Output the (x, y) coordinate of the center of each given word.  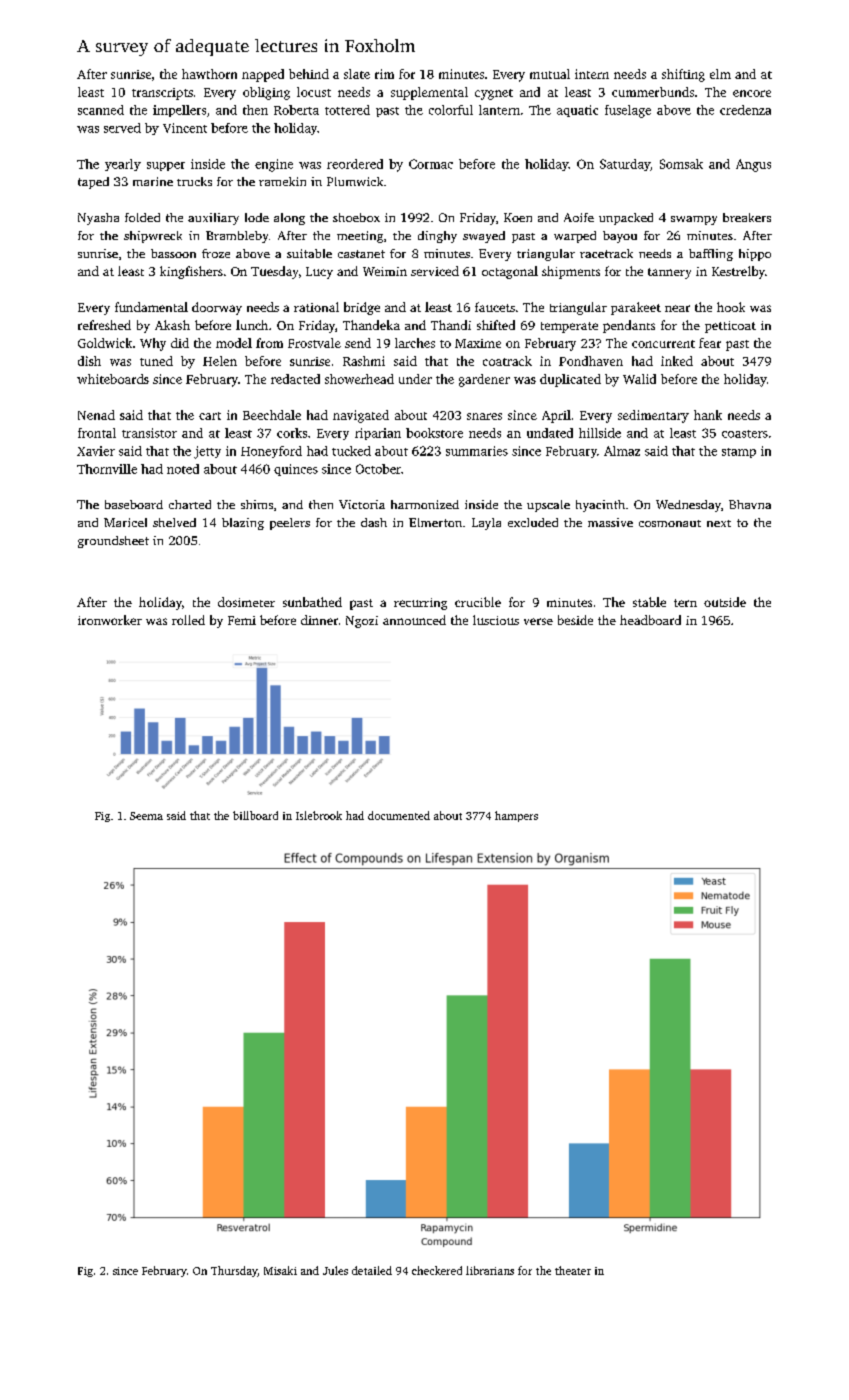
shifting (683, 75)
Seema (146, 816)
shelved (174, 522)
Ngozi (362, 622)
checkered (437, 1270)
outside (725, 602)
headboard (650, 620)
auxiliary (213, 219)
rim (384, 74)
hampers (516, 816)
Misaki (280, 1270)
